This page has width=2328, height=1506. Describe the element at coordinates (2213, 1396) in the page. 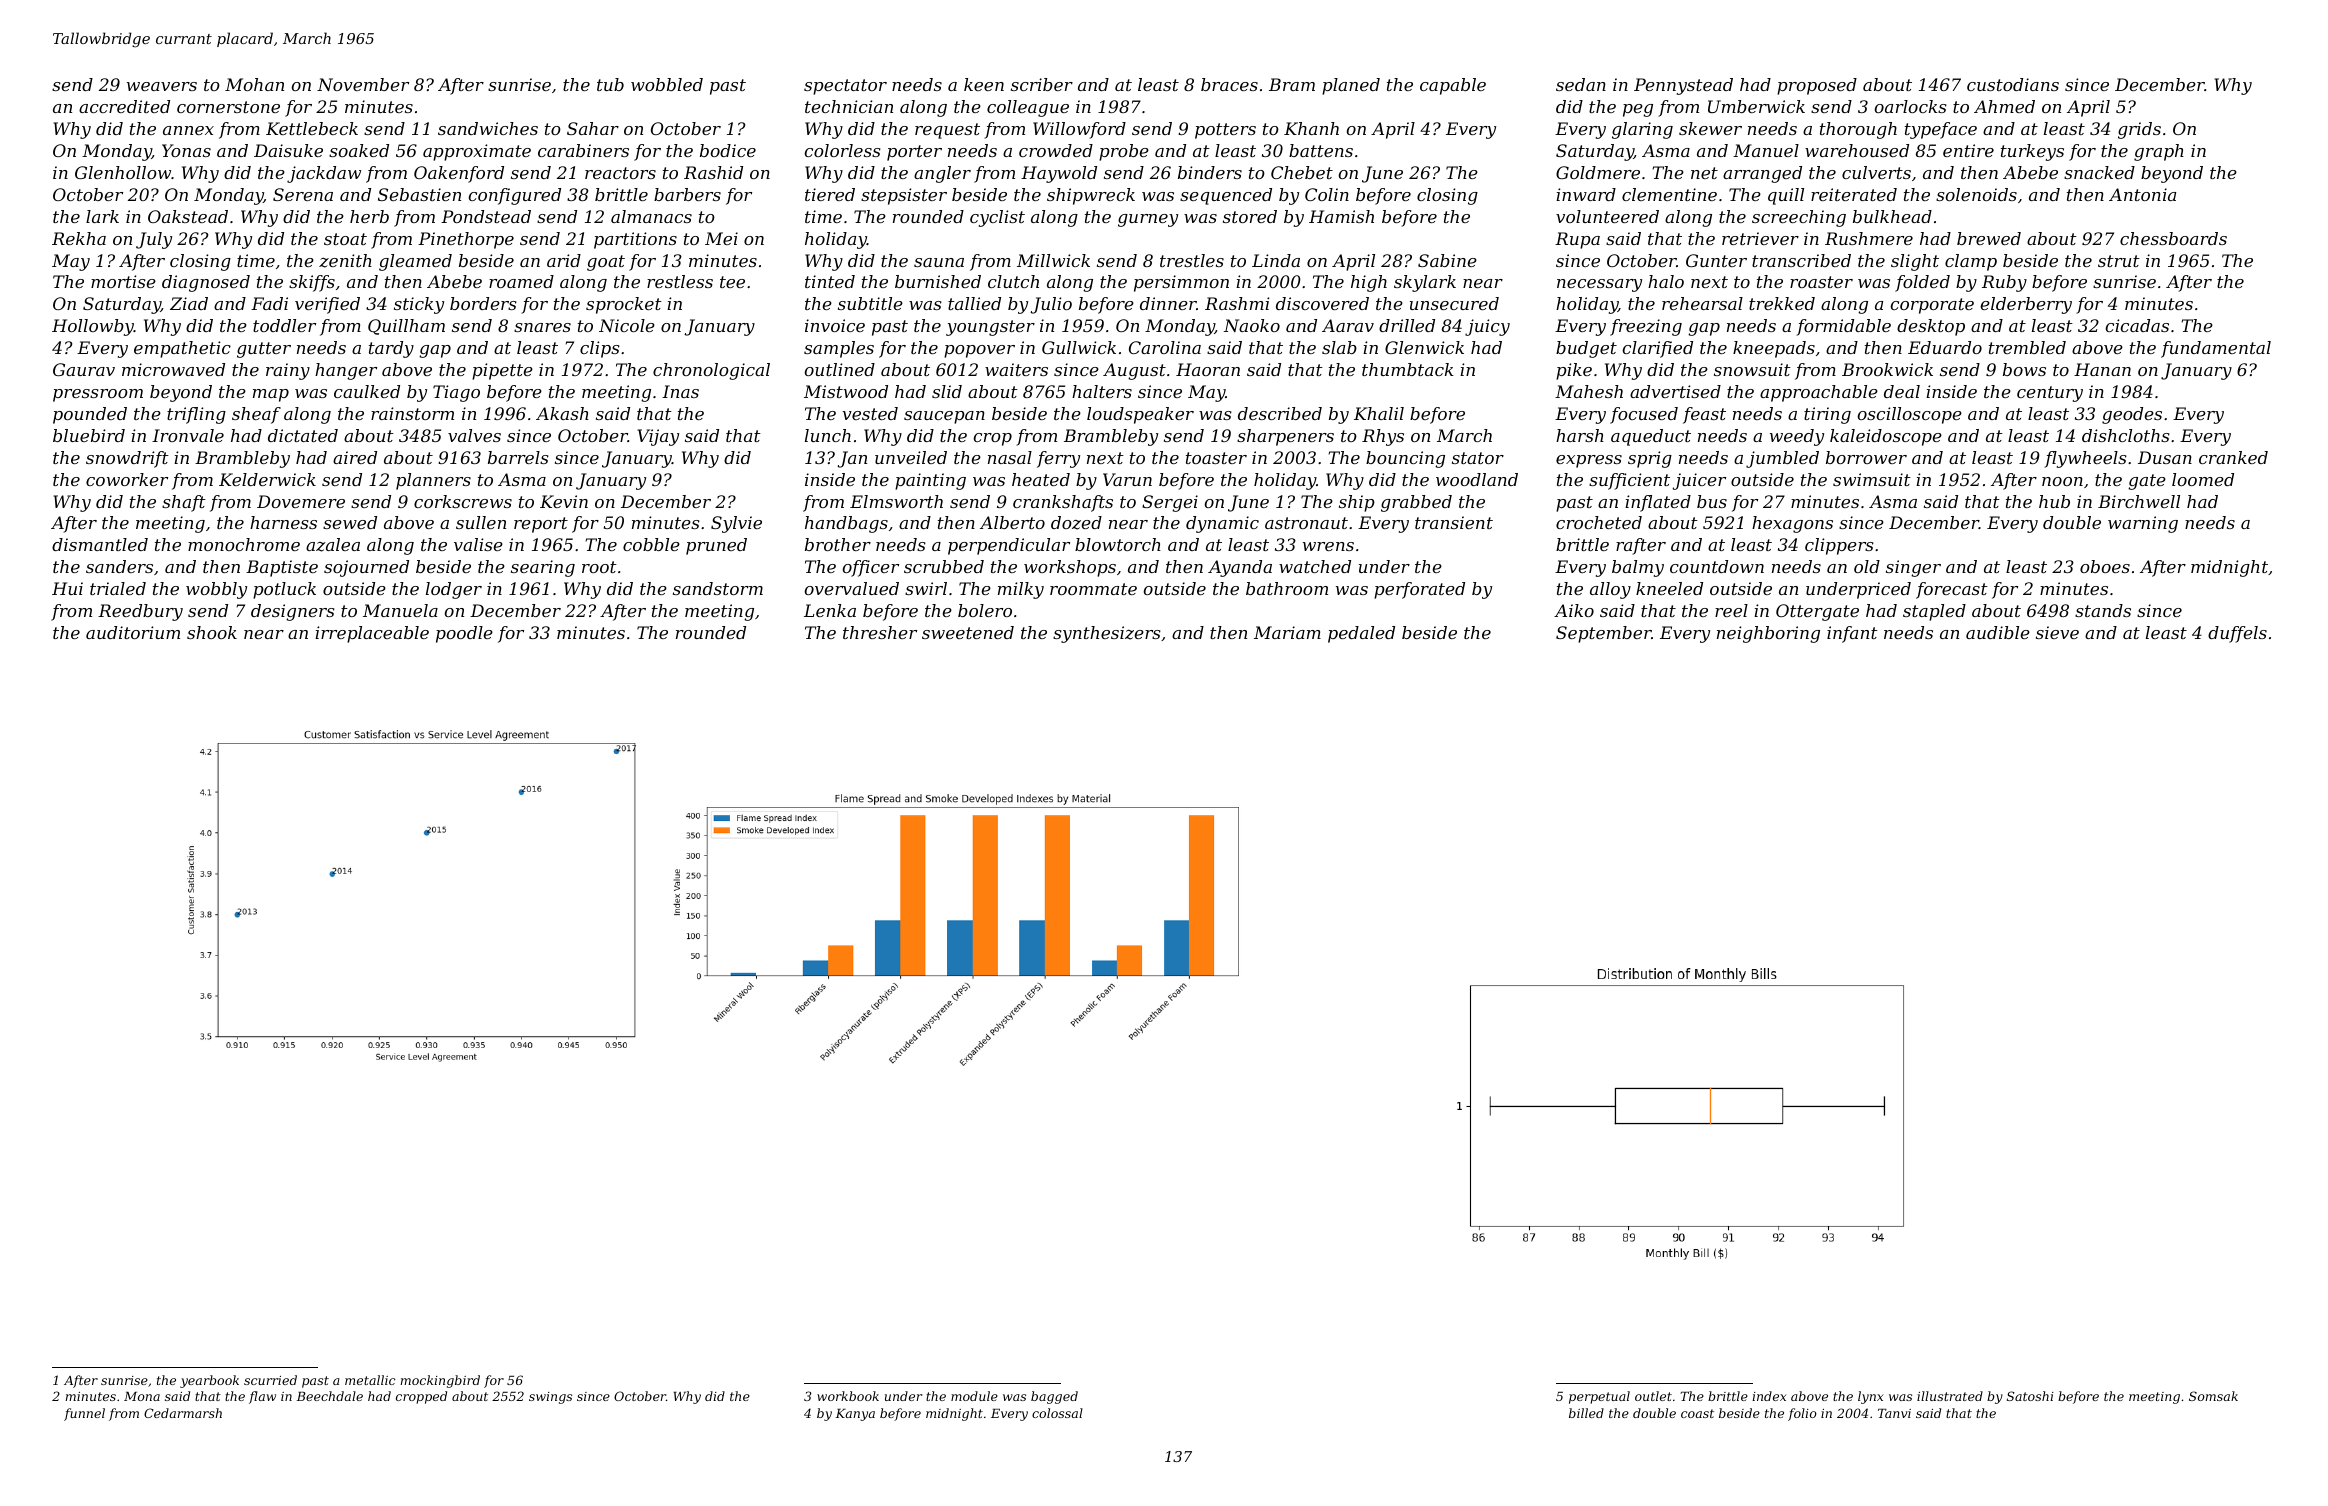

I see `Somsak` at that location.
